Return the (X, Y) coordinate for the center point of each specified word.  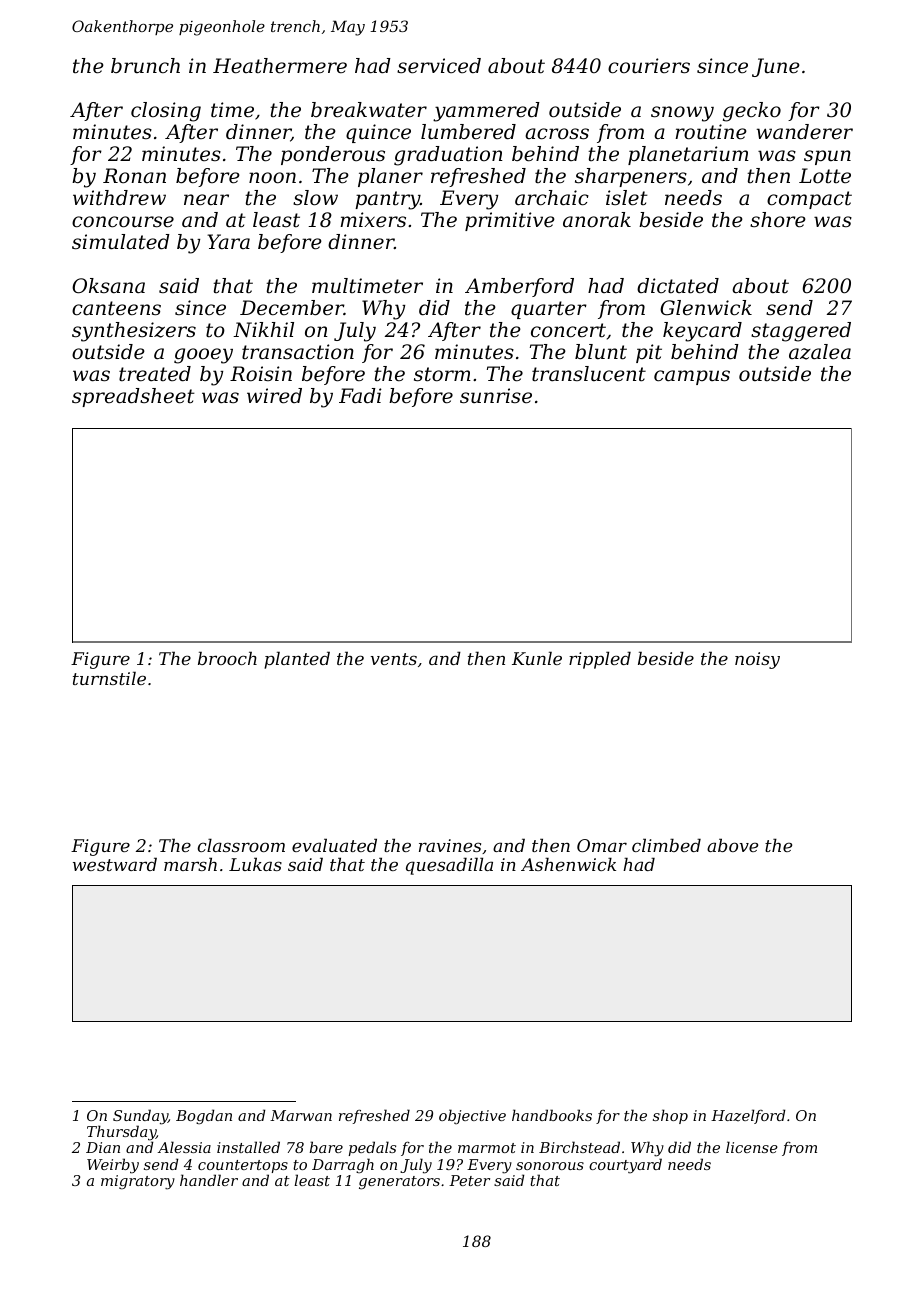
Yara (228, 241)
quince (378, 133)
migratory (138, 1182)
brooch (227, 658)
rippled (600, 660)
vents (394, 659)
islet (627, 198)
